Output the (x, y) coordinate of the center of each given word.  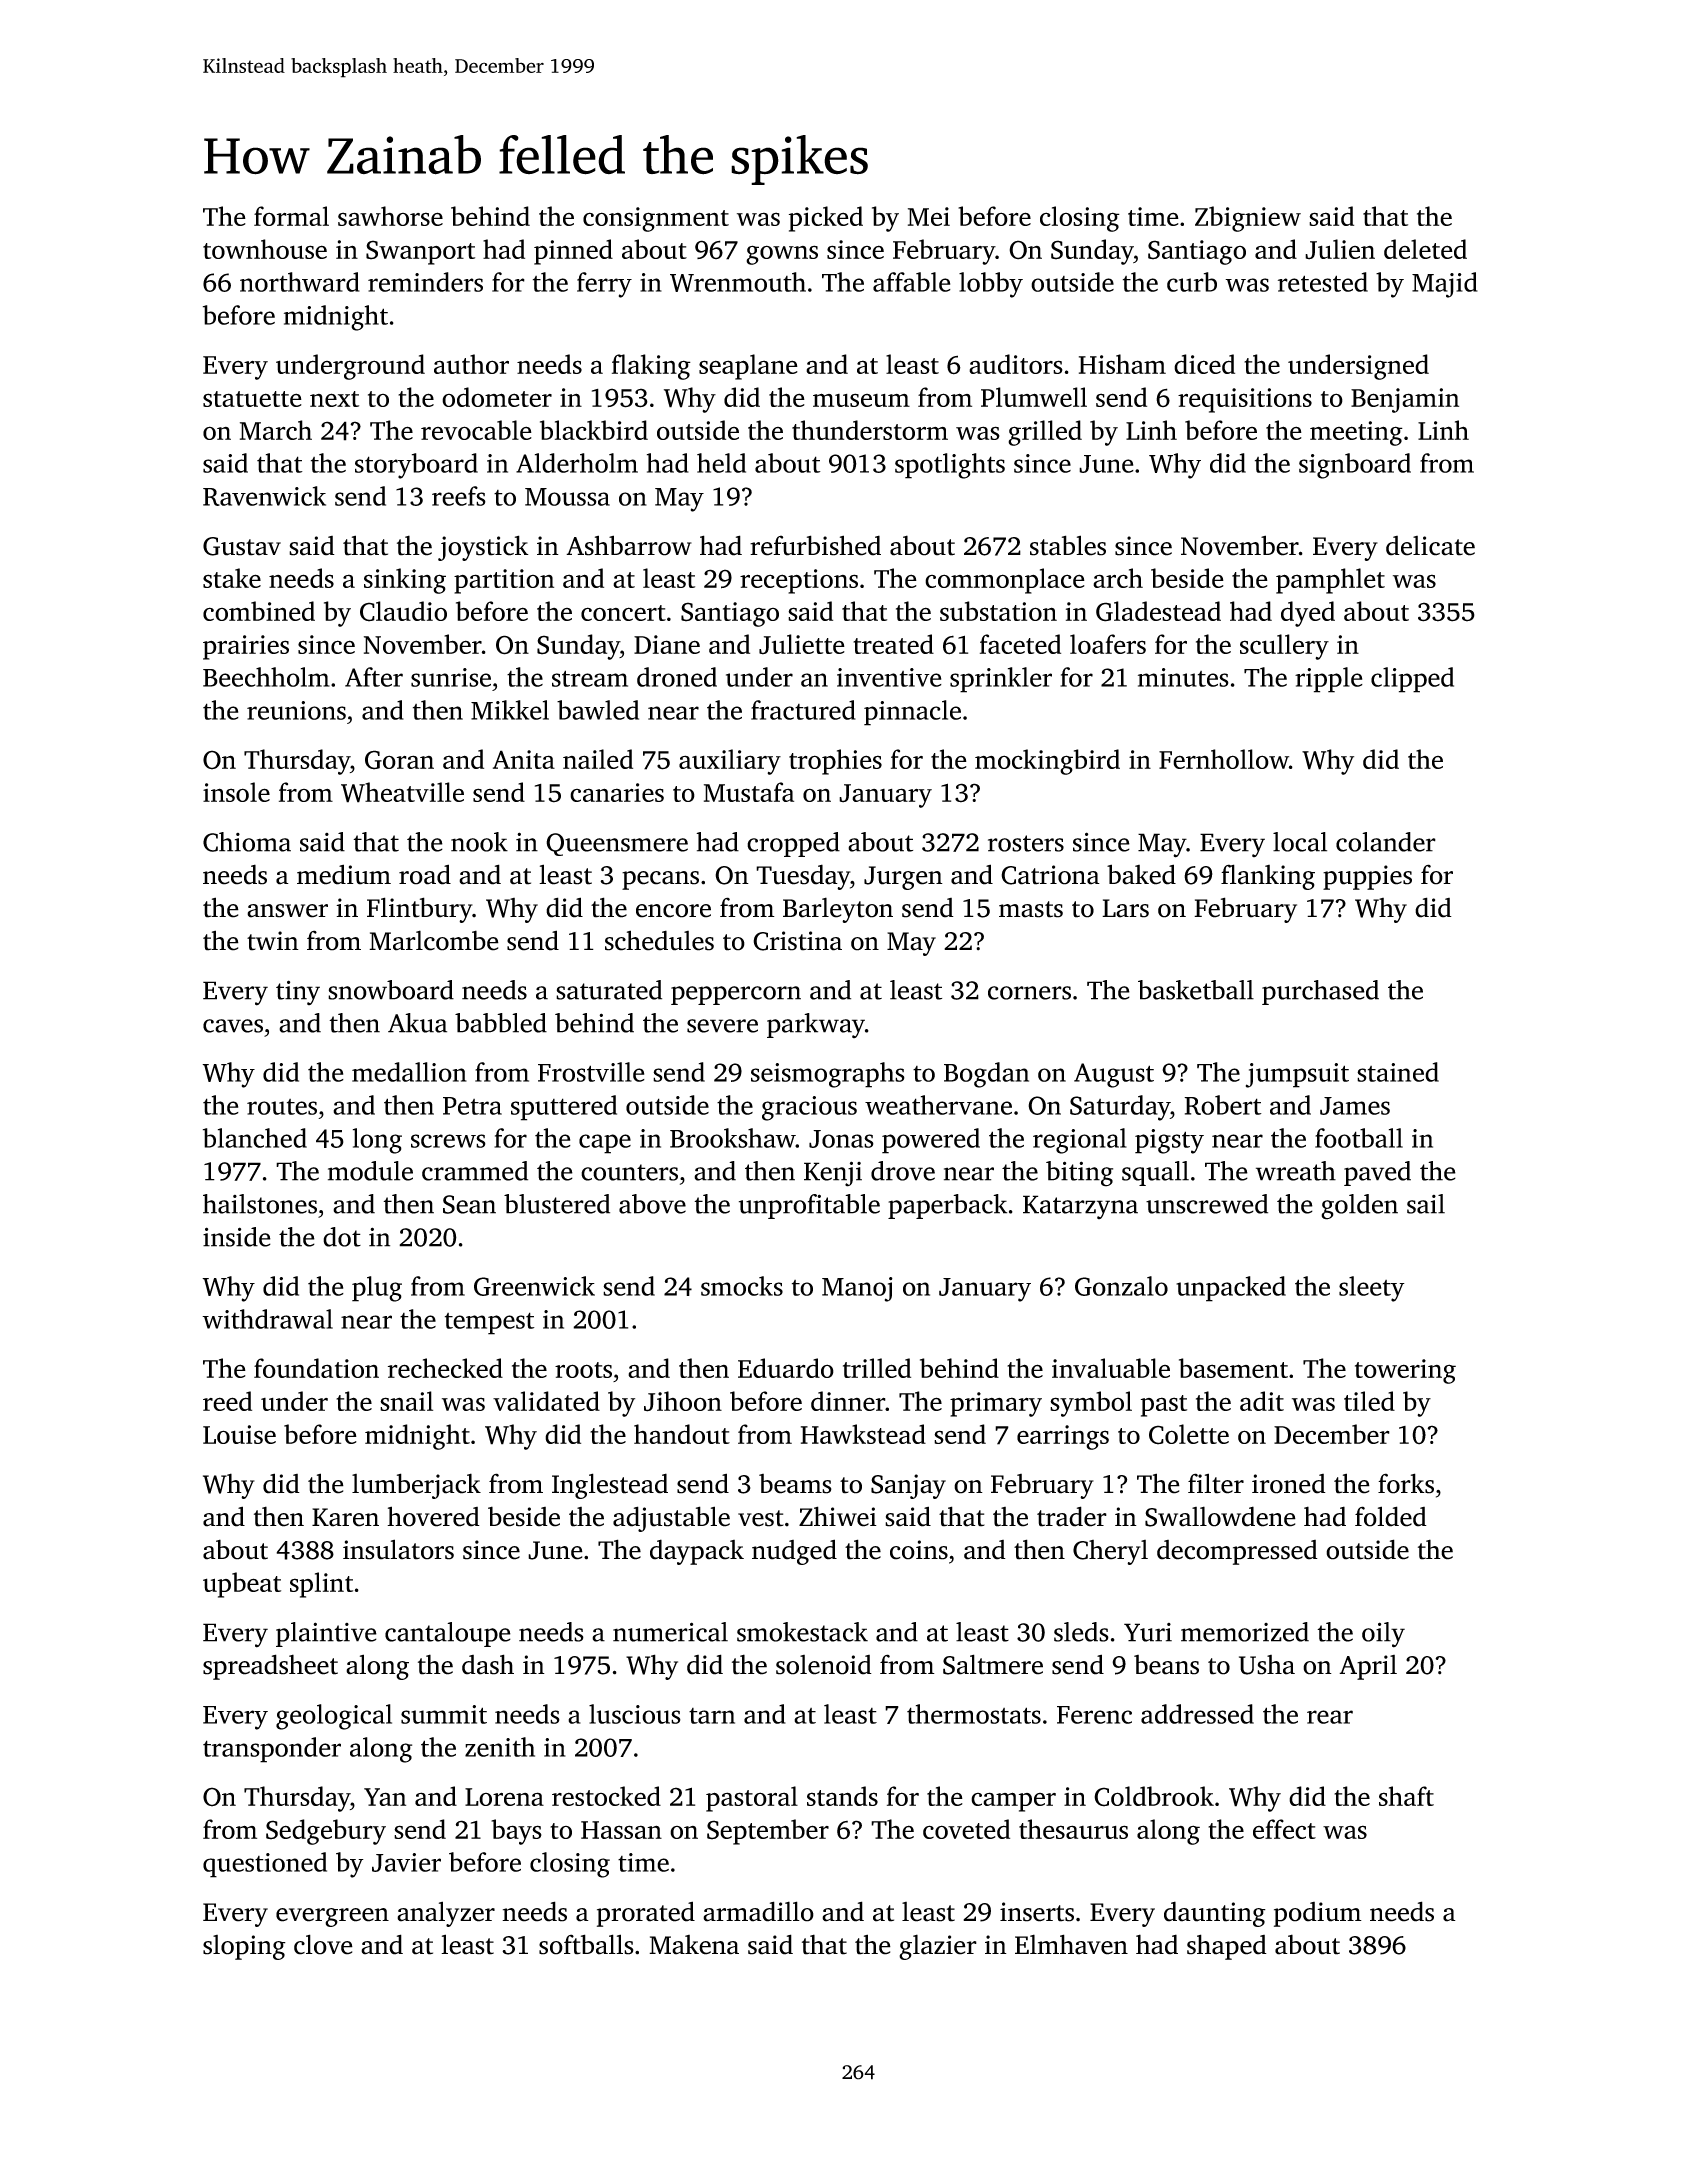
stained (1398, 1072)
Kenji (833, 1174)
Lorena (504, 1797)
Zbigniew (1248, 219)
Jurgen (903, 878)
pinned (573, 252)
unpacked (1231, 1289)
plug (377, 1289)
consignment (656, 219)
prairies (246, 647)
